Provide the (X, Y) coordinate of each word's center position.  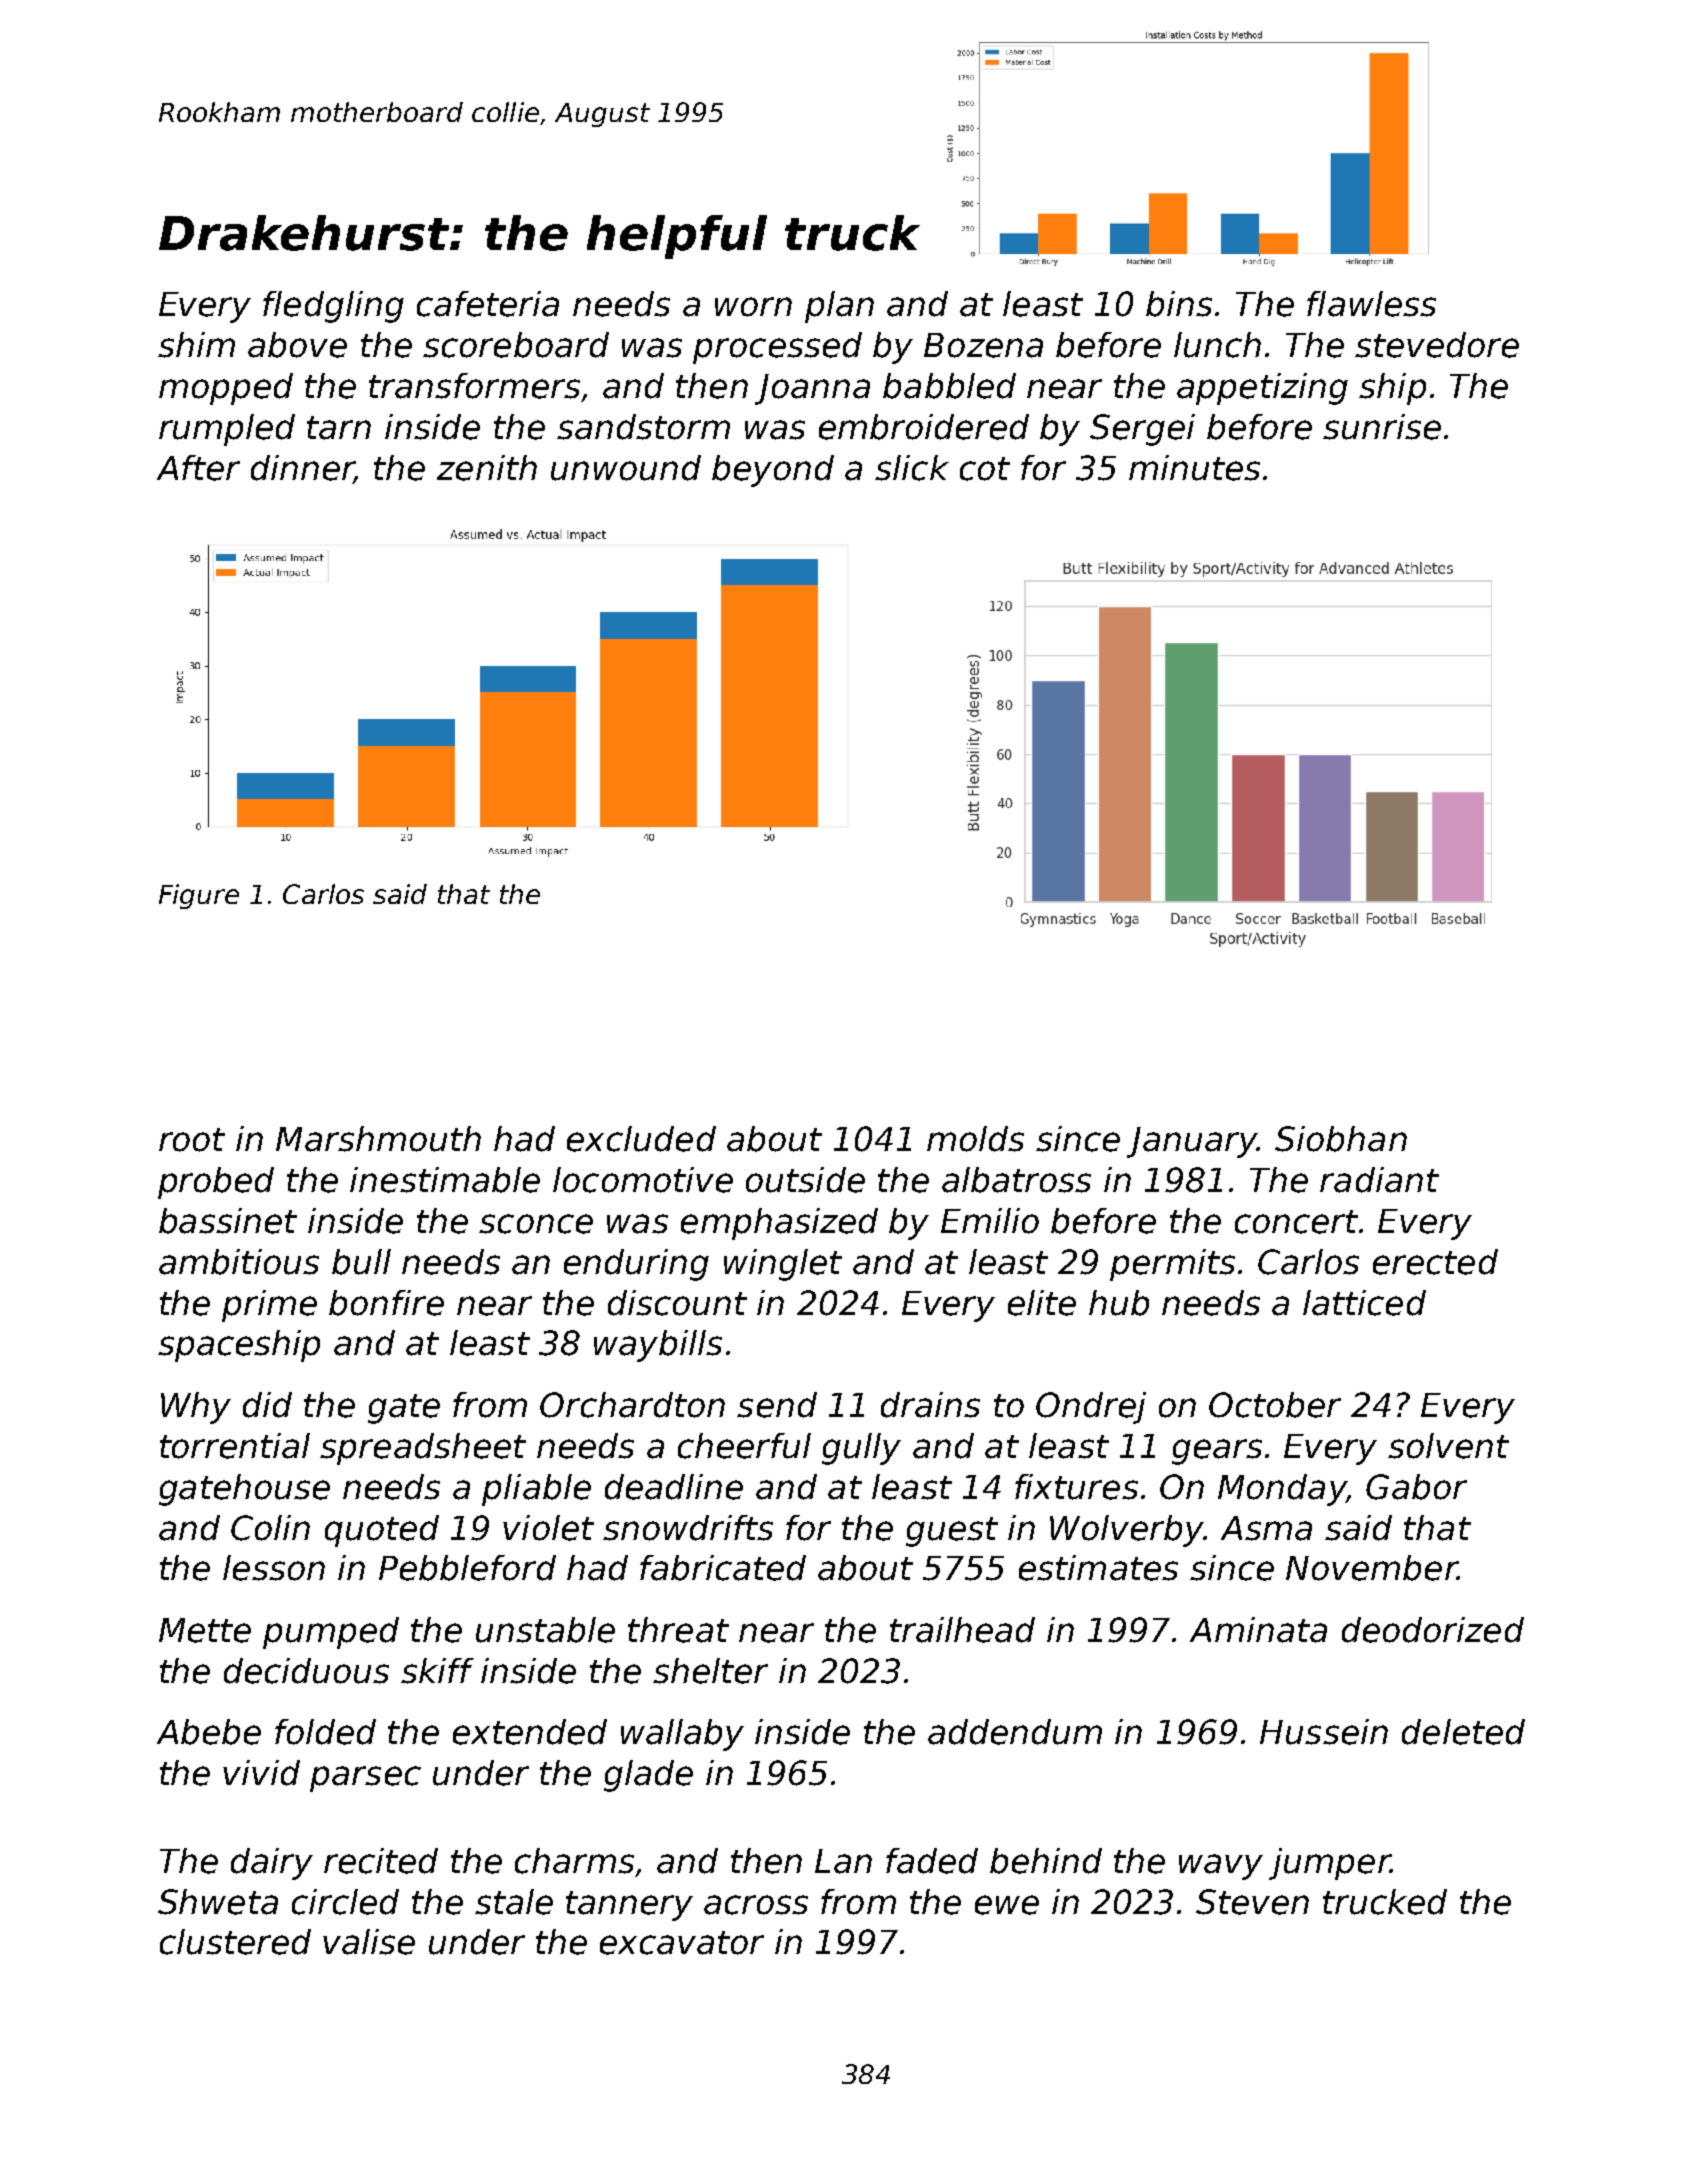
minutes (1194, 468)
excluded (641, 1139)
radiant (1379, 1180)
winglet (783, 1265)
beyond (773, 471)
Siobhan (1341, 1139)
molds (975, 1139)
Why (196, 1408)
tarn (339, 428)
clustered (235, 1942)
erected (1435, 1262)
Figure (199, 896)
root (192, 1140)
